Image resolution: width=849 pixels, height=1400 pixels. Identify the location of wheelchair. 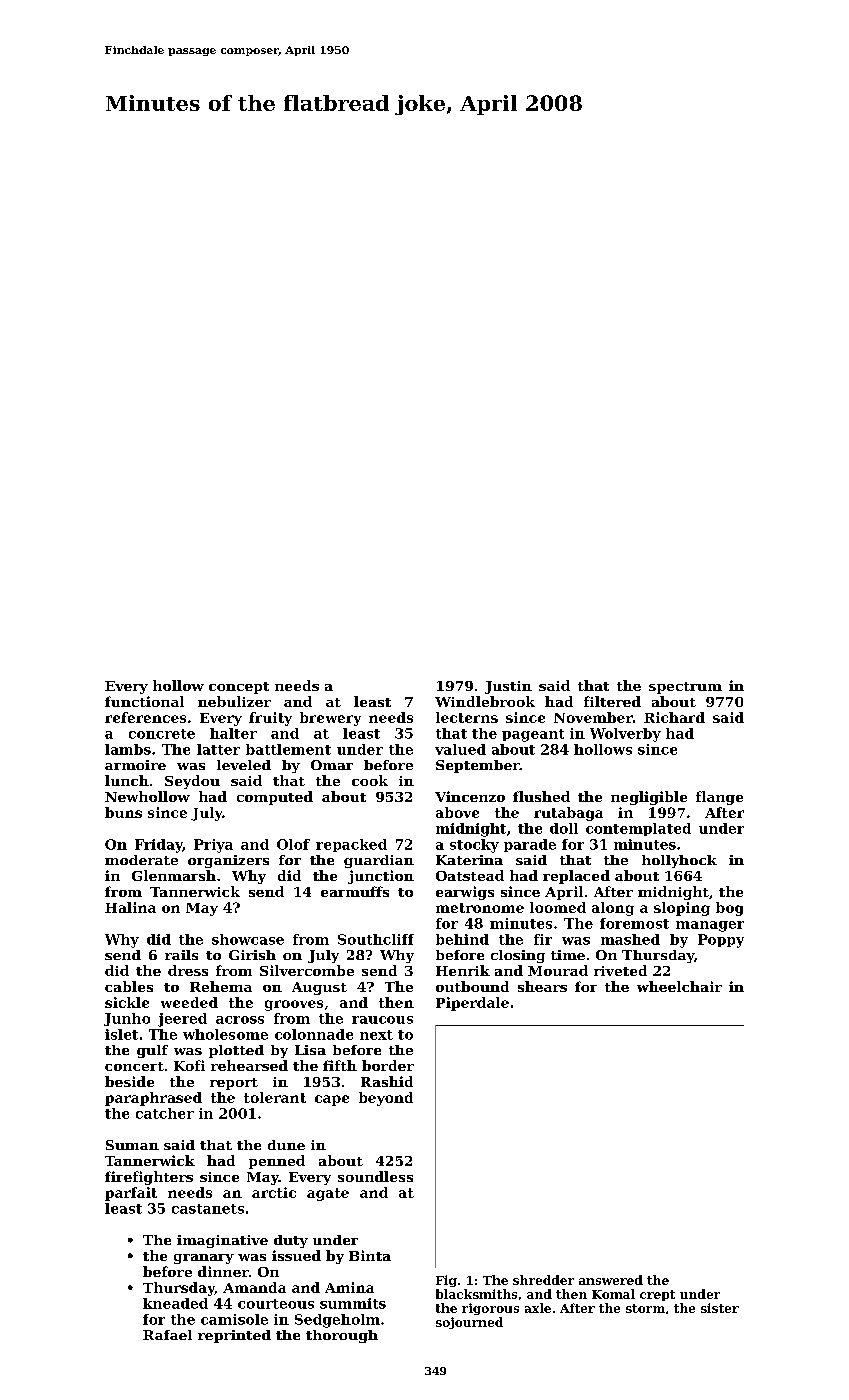
(679, 986).
